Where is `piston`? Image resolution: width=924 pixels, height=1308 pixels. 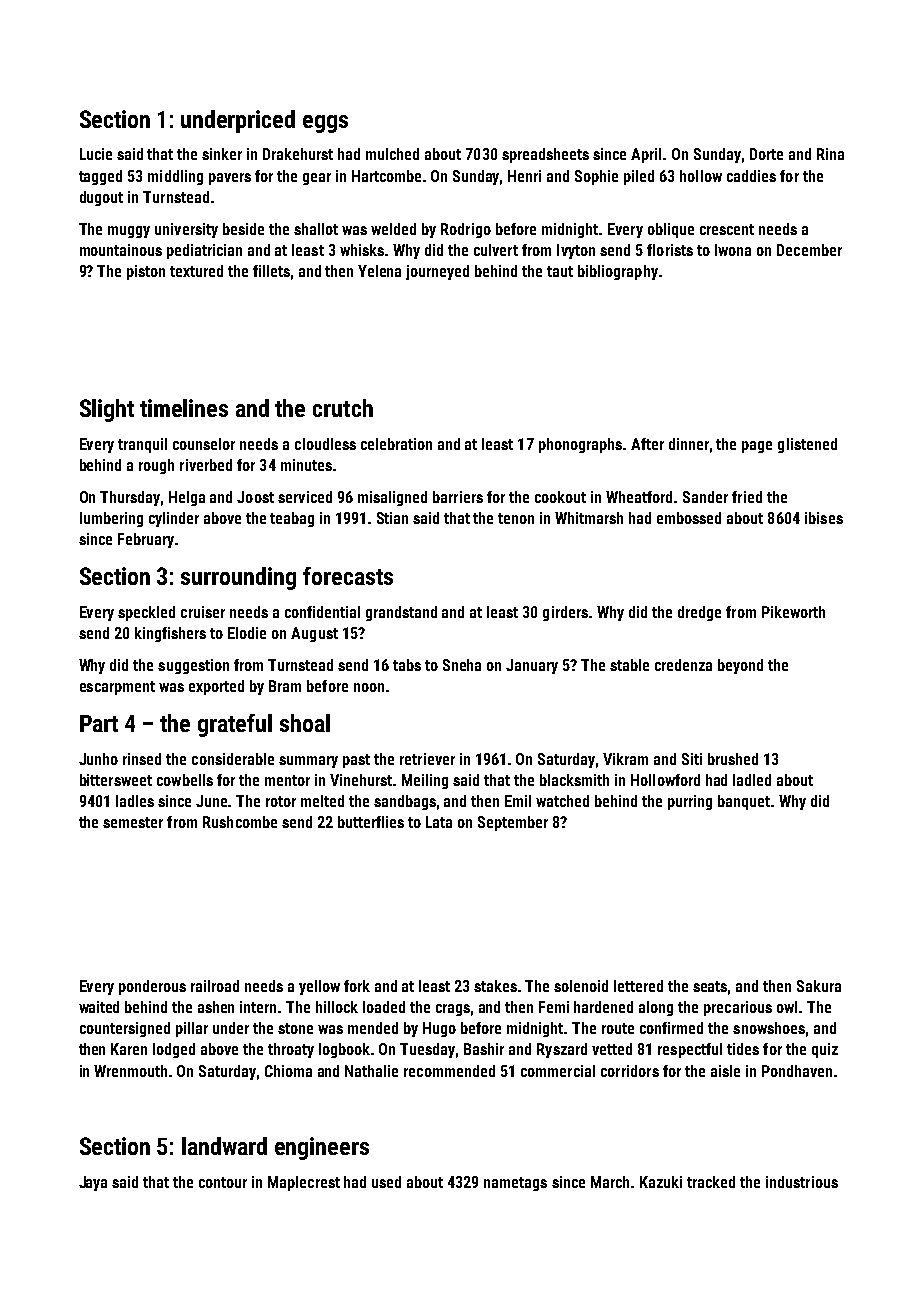 piston is located at coordinates (146, 272).
